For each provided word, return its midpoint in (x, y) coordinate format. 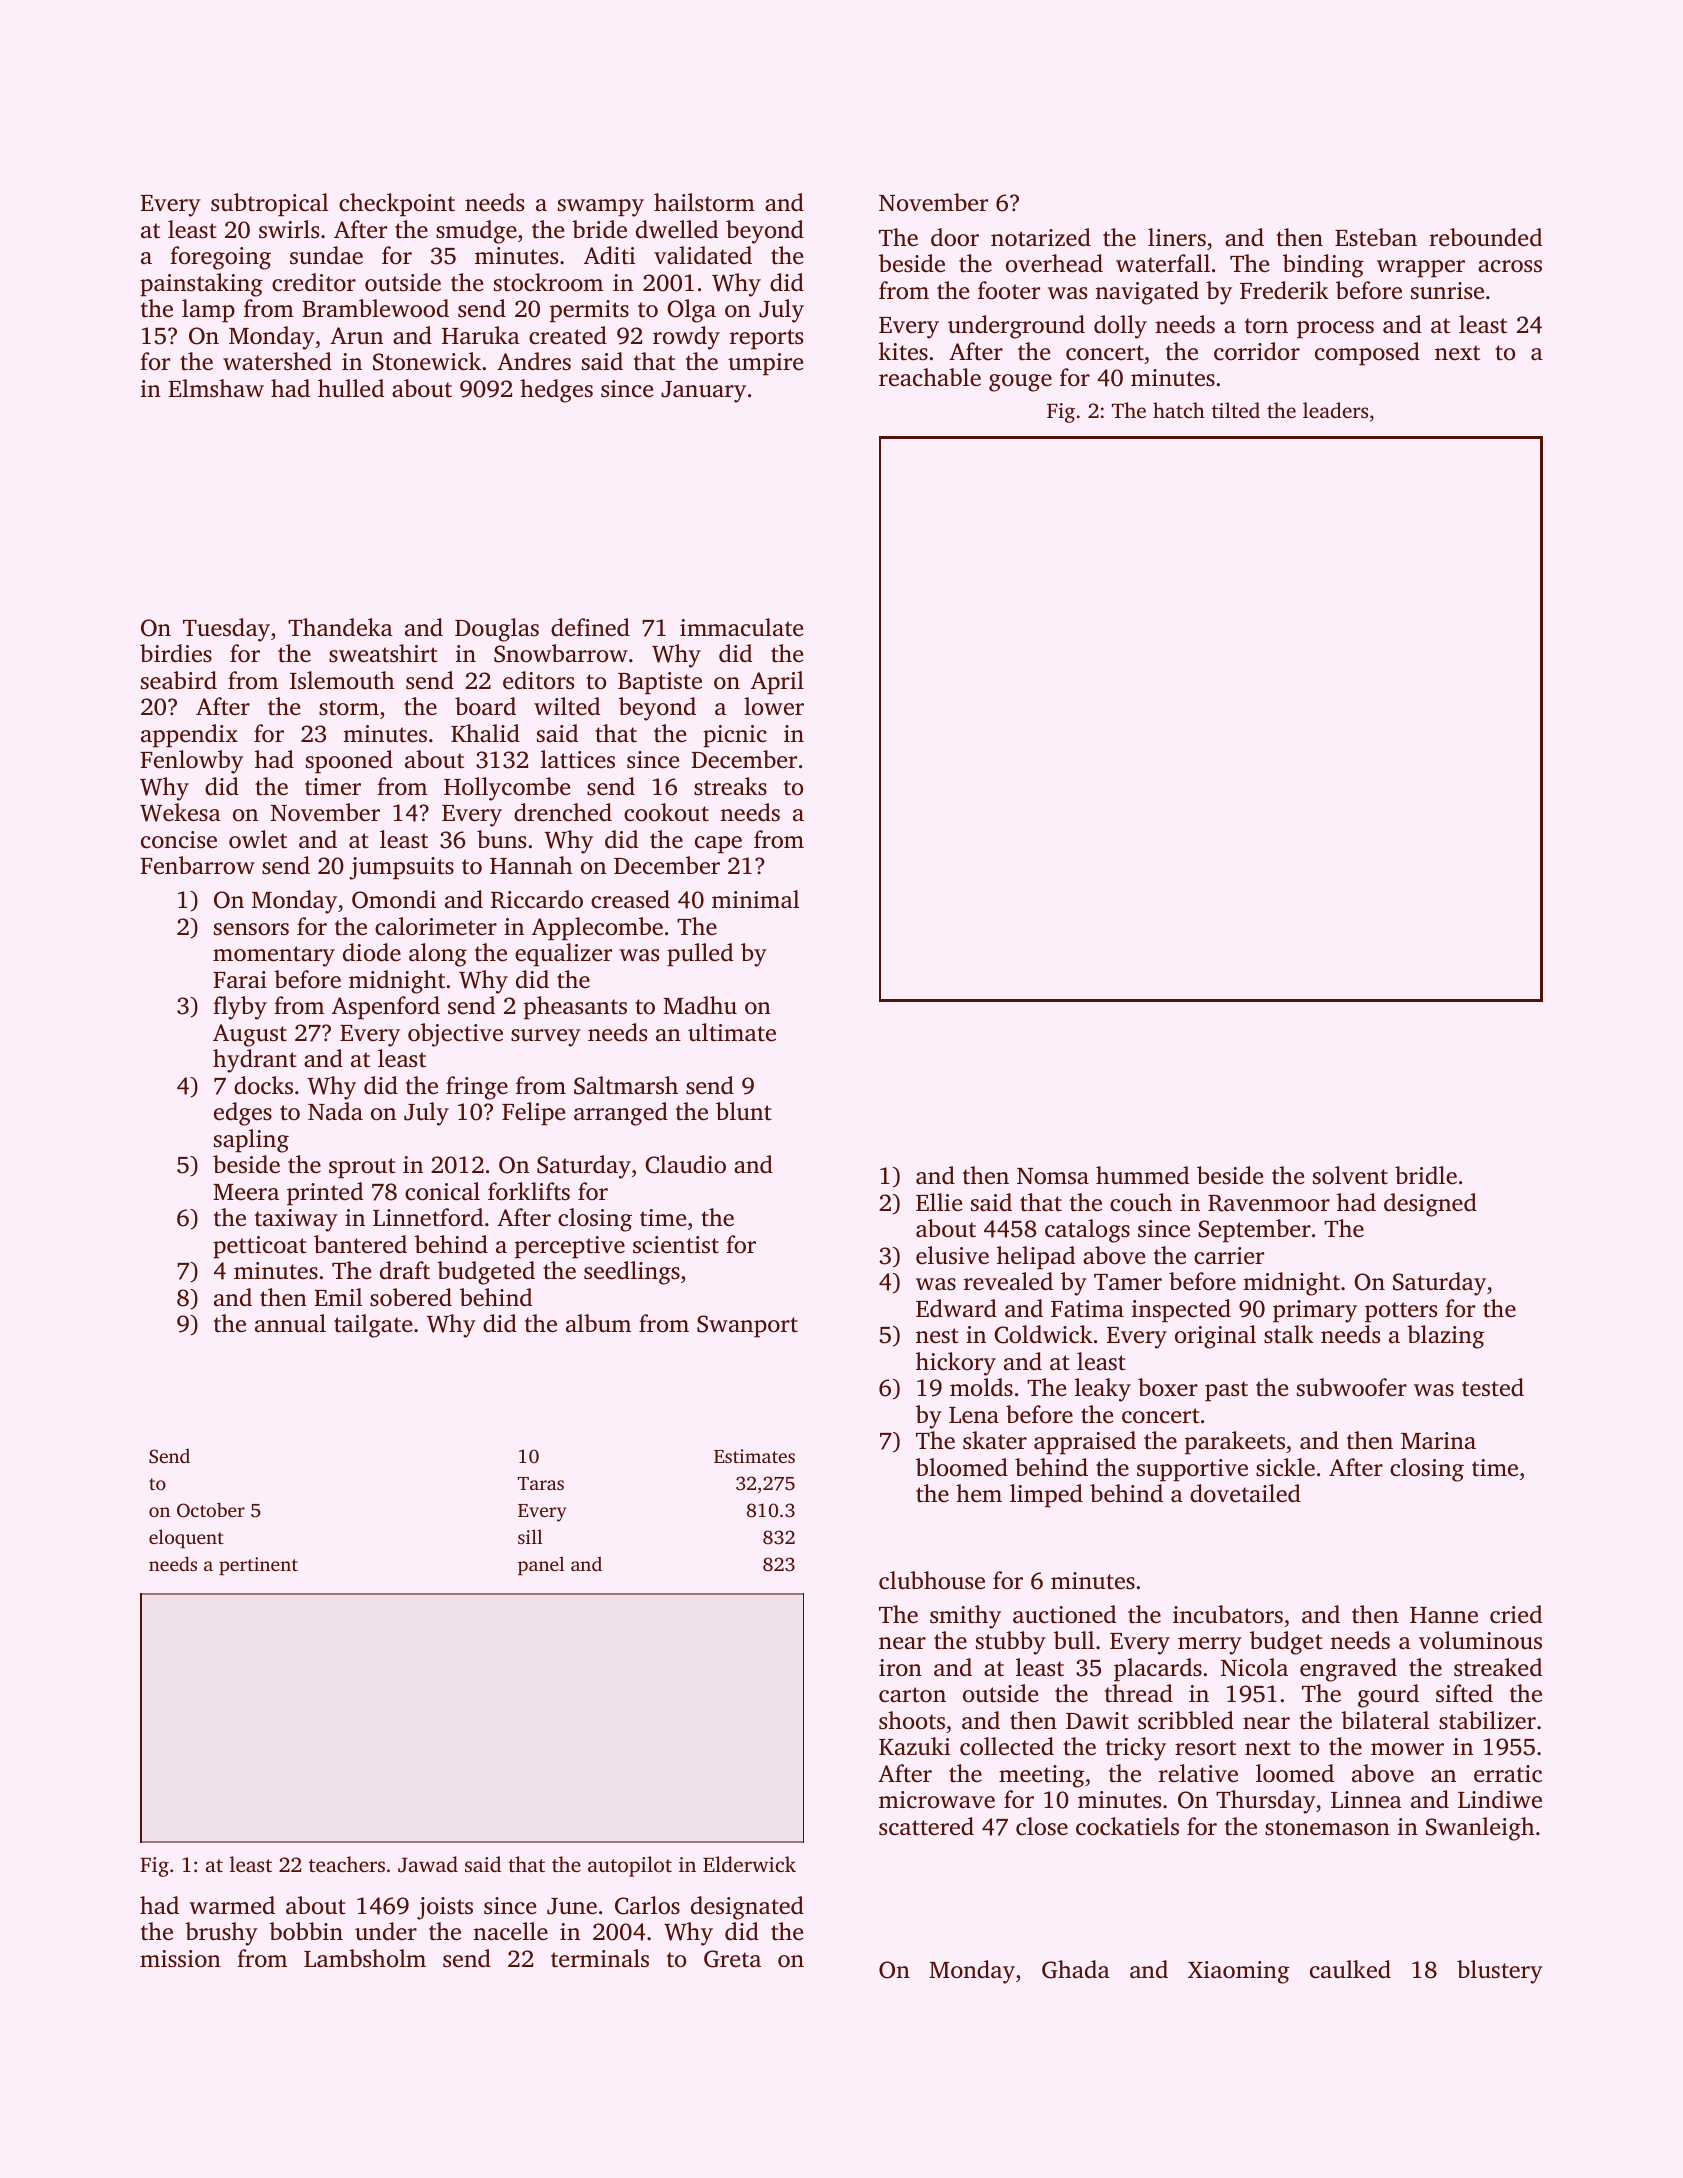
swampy (601, 208)
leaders (1335, 410)
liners (1177, 237)
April (777, 683)
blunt (744, 1111)
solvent (1350, 1175)
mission (180, 1959)
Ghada (1076, 1969)
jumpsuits (401, 868)
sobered (411, 1297)
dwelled (677, 229)
